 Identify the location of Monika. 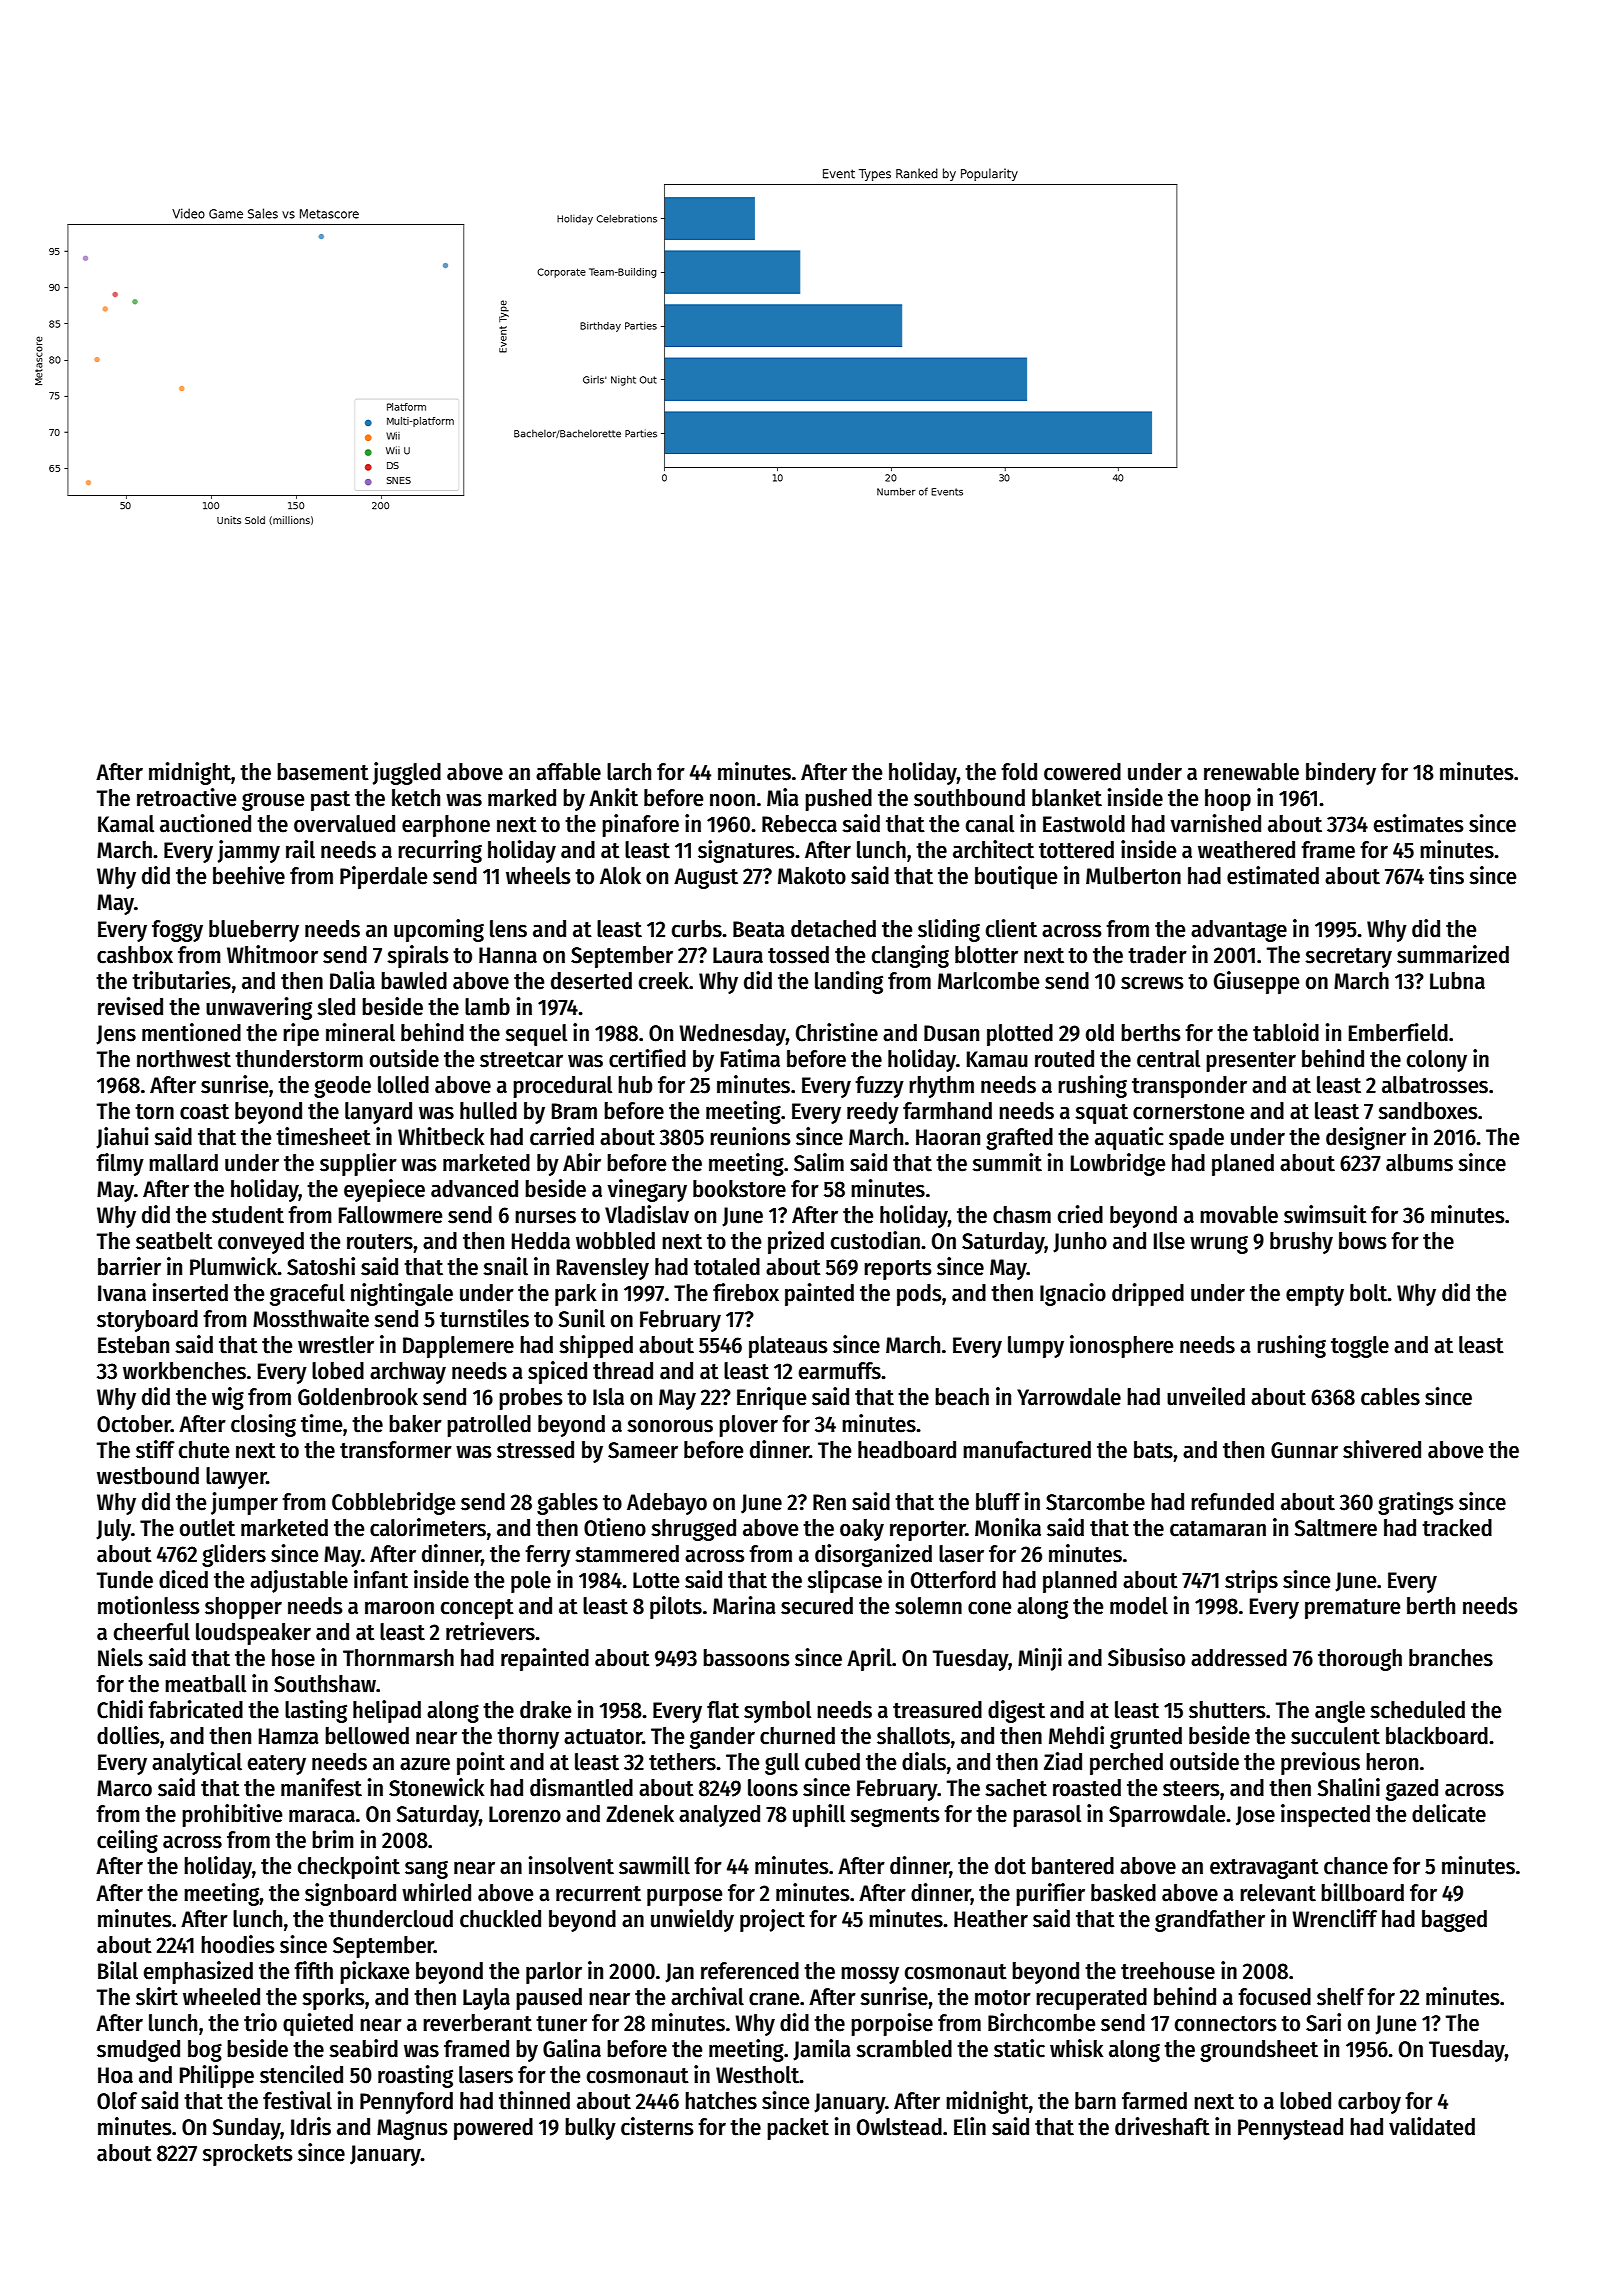
(1008, 1527).
